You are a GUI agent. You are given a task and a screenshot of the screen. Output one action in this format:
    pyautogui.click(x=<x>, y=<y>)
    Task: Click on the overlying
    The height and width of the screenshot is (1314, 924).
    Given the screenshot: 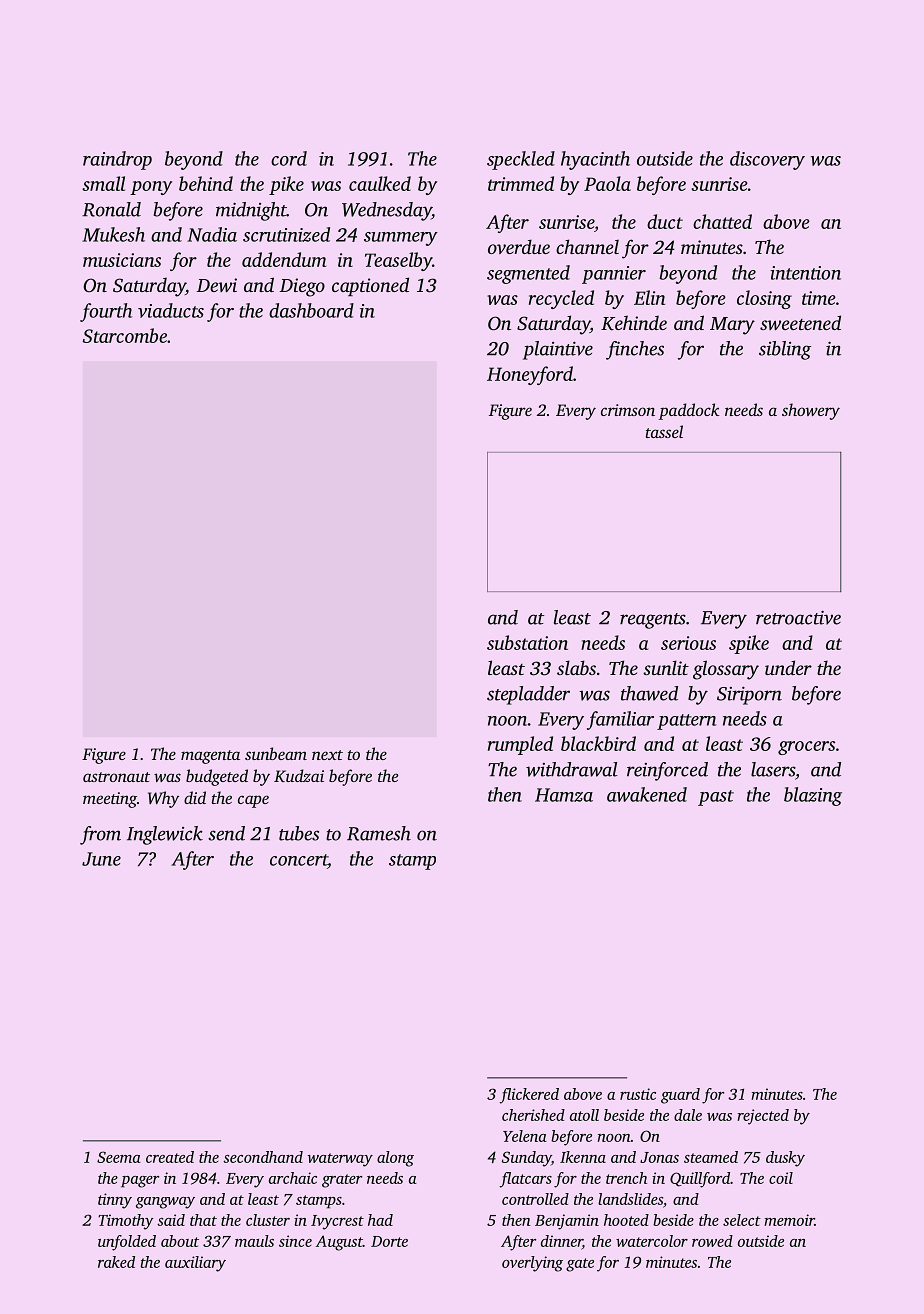 What is the action you would take?
    pyautogui.click(x=532, y=1264)
